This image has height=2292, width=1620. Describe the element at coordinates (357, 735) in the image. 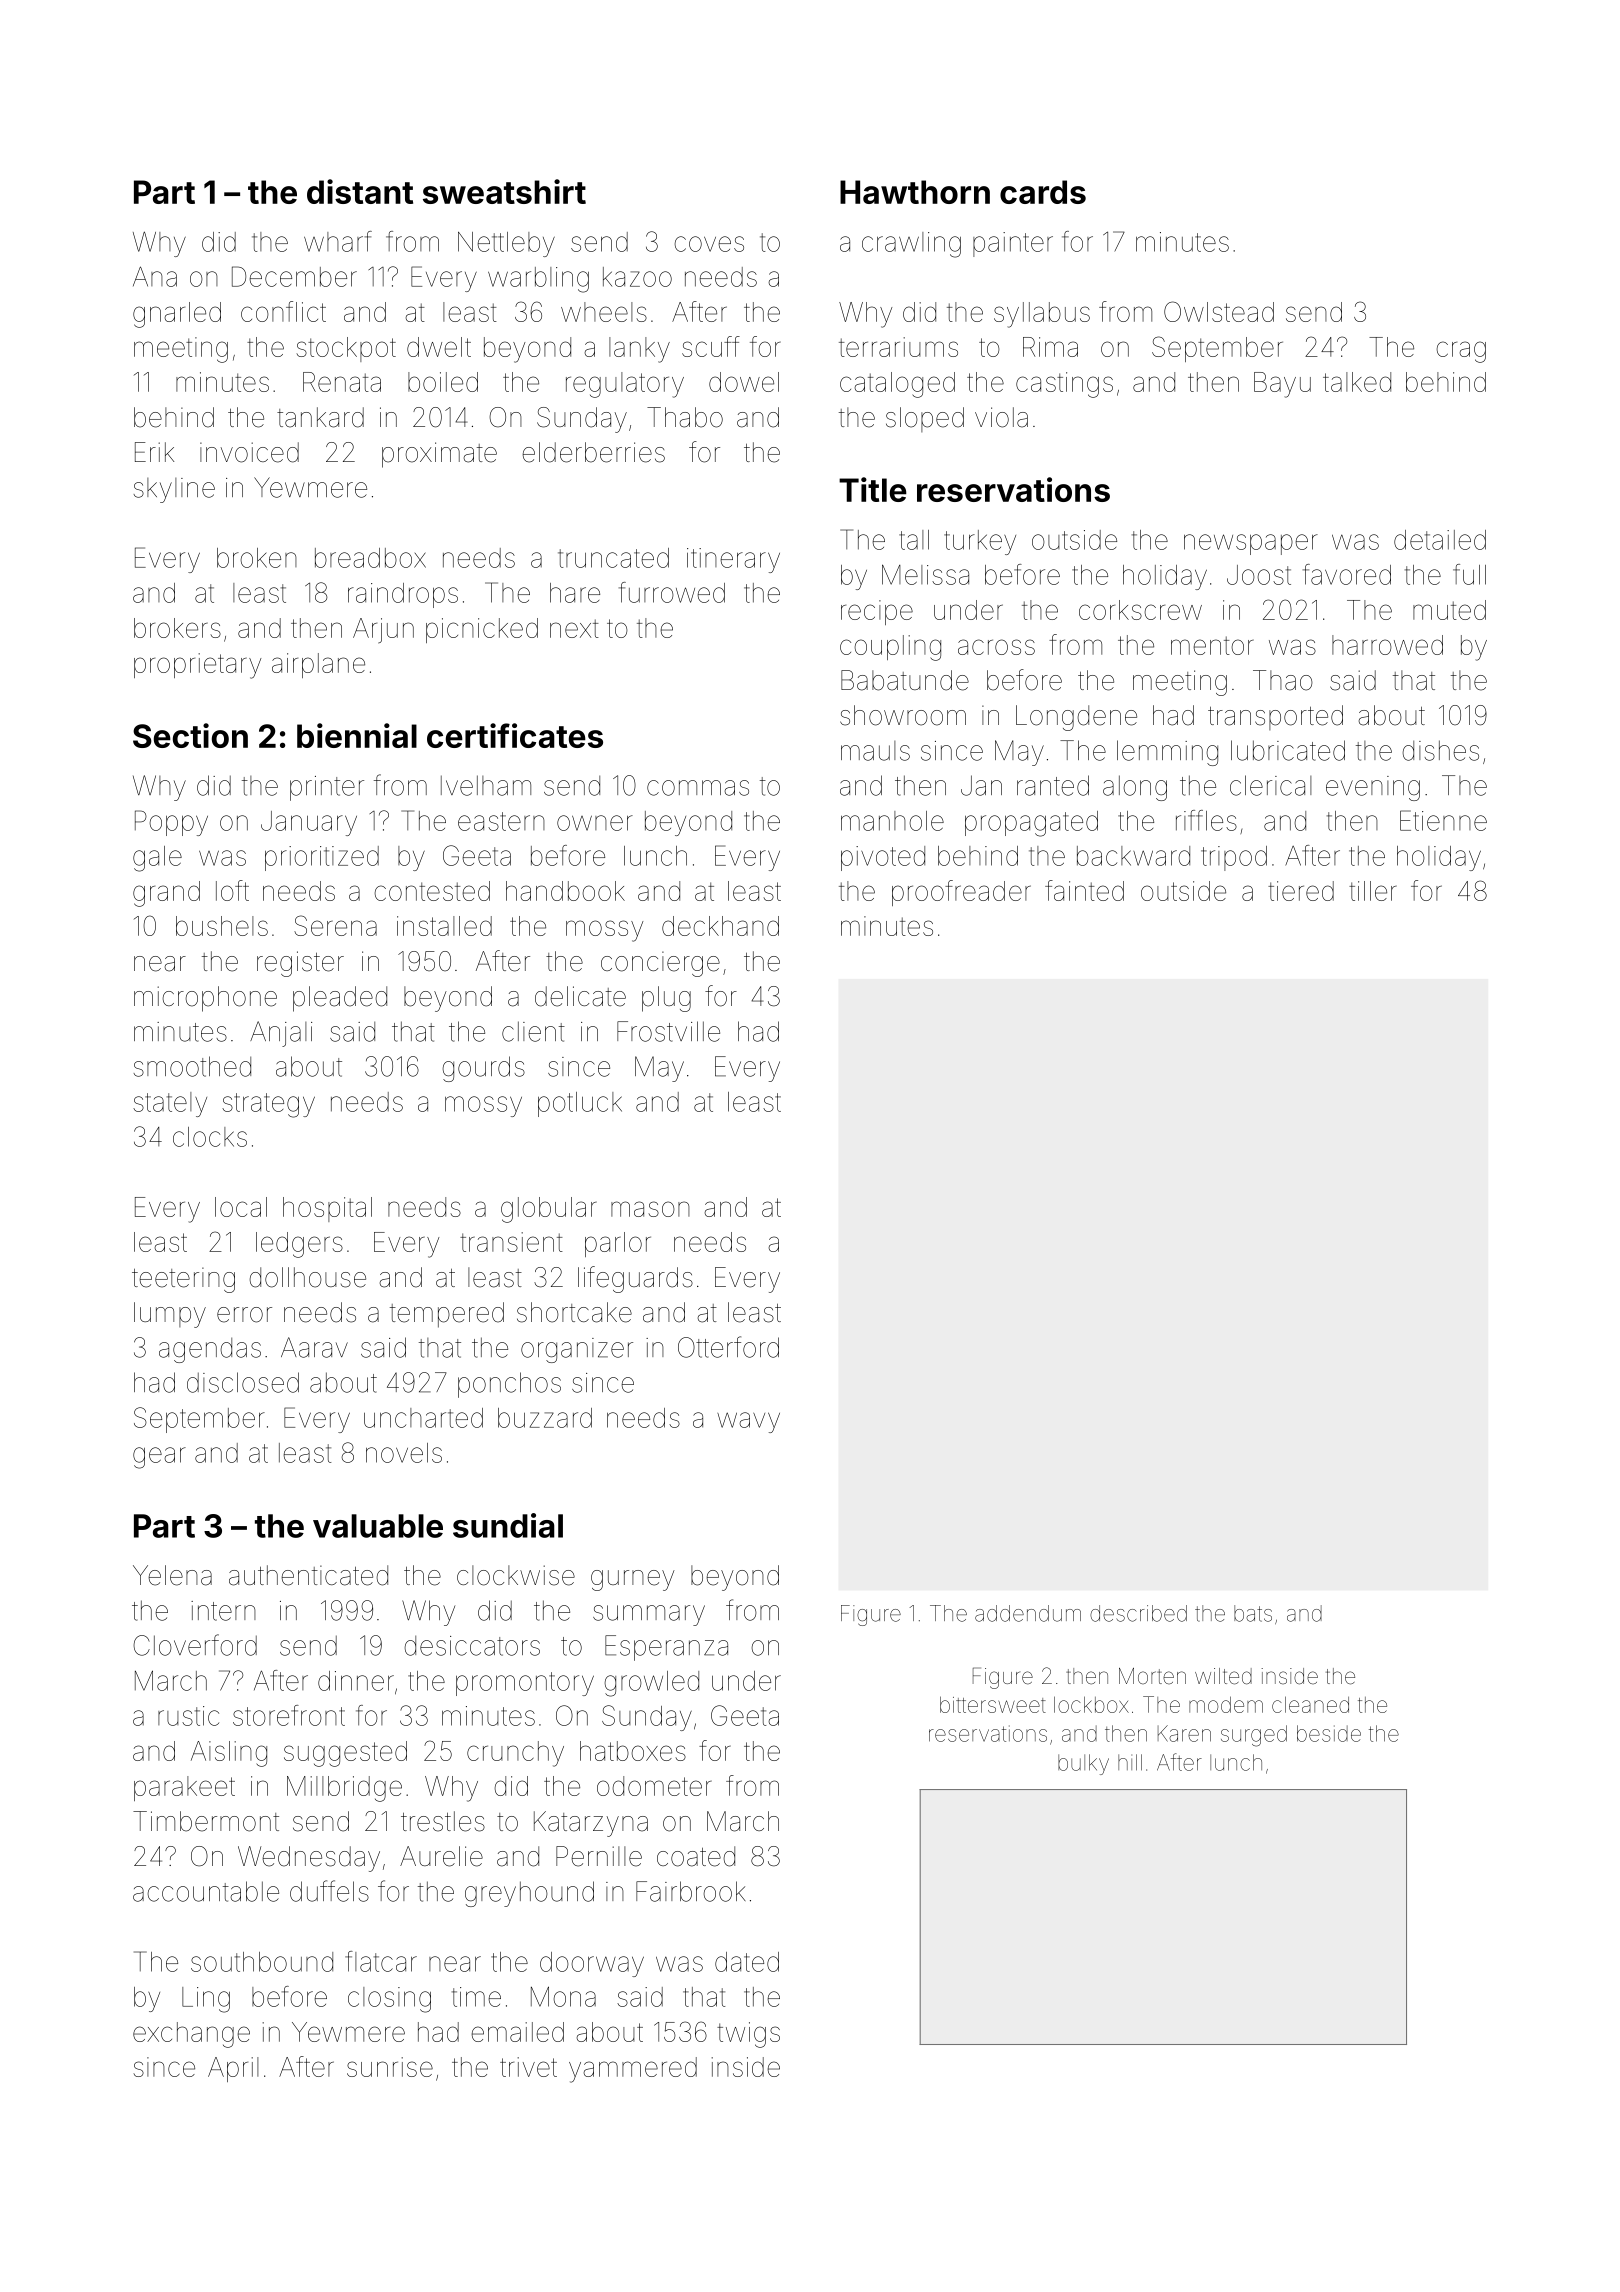

I see `biennial` at that location.
